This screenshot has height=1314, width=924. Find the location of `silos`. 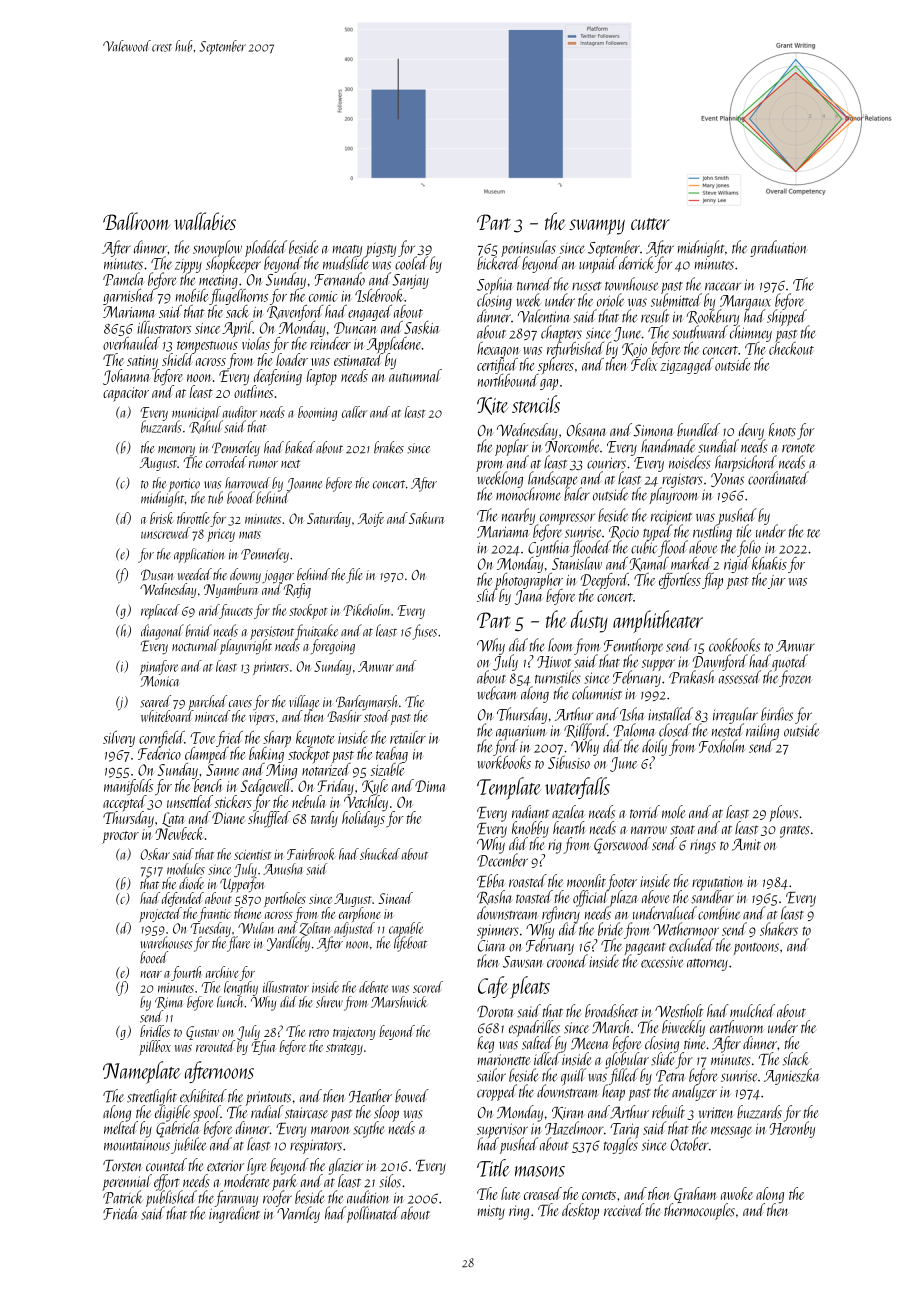

silos is located at coordinates (390, 1181).
